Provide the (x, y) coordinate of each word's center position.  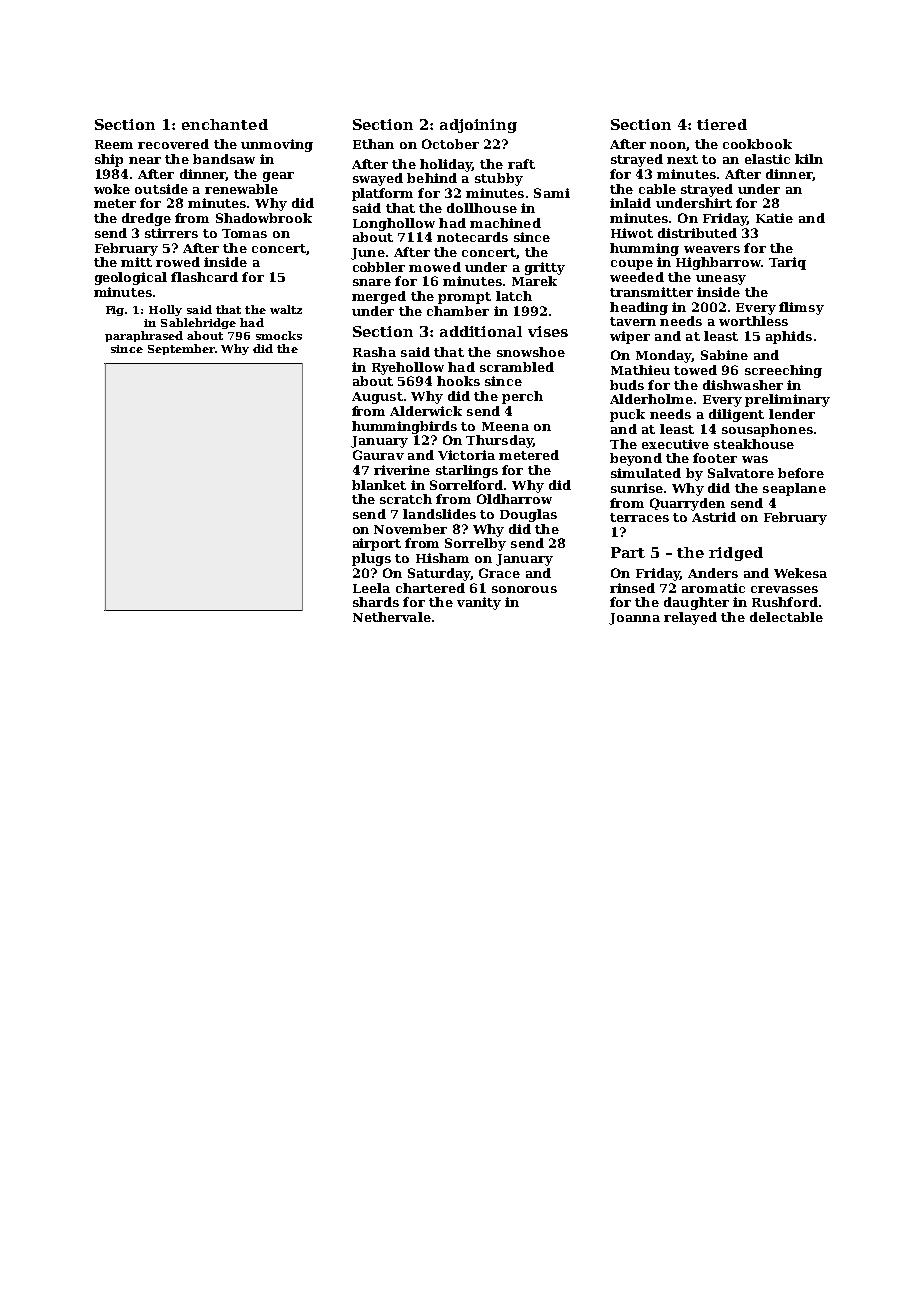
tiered (722, 124)
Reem (114, 144)
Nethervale (392, 617)
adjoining (478, 126)
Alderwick (426, 411)
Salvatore (741, 473)
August (377, 398)
